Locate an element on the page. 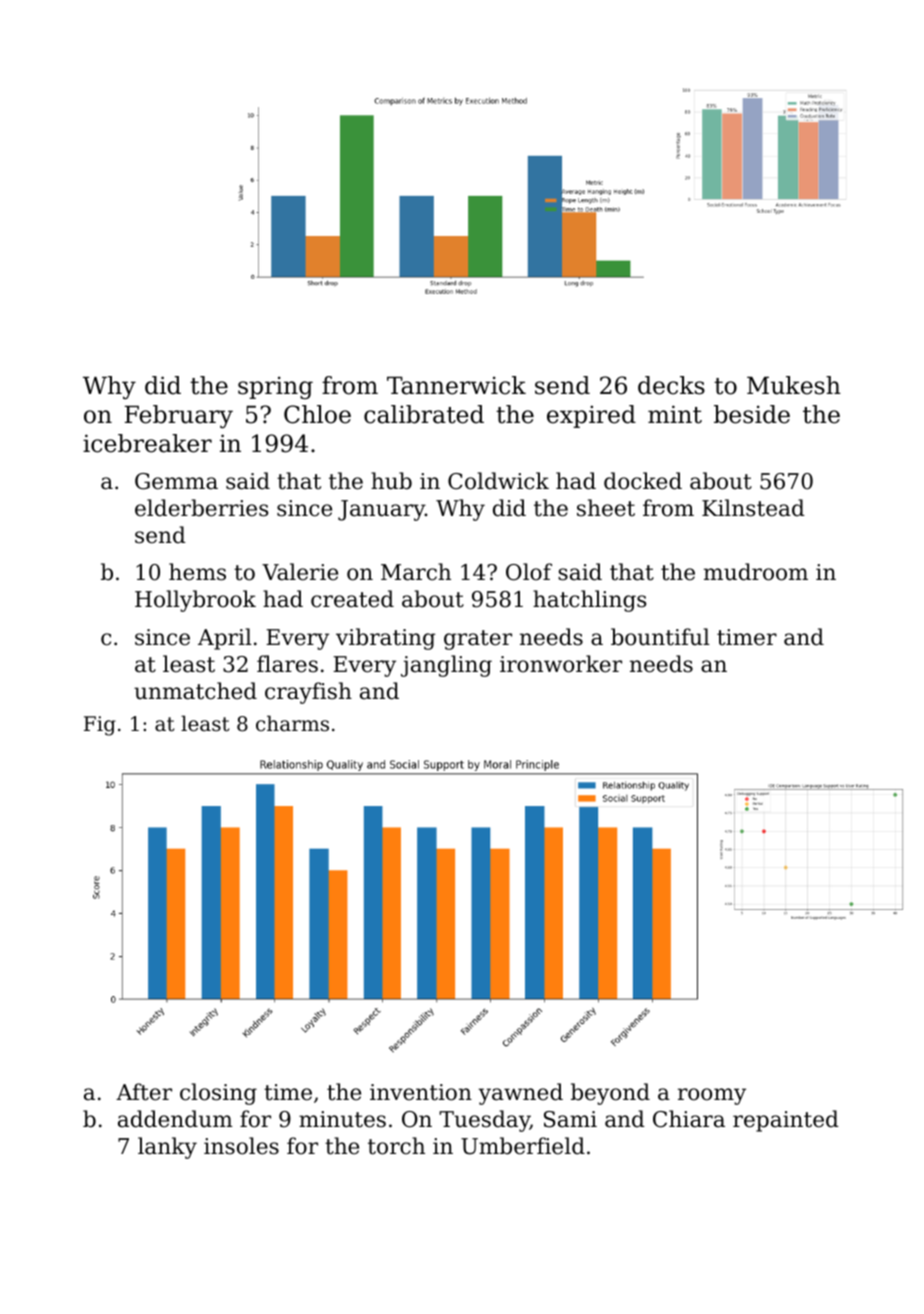  jangling is located at coordinates (446, 666).
